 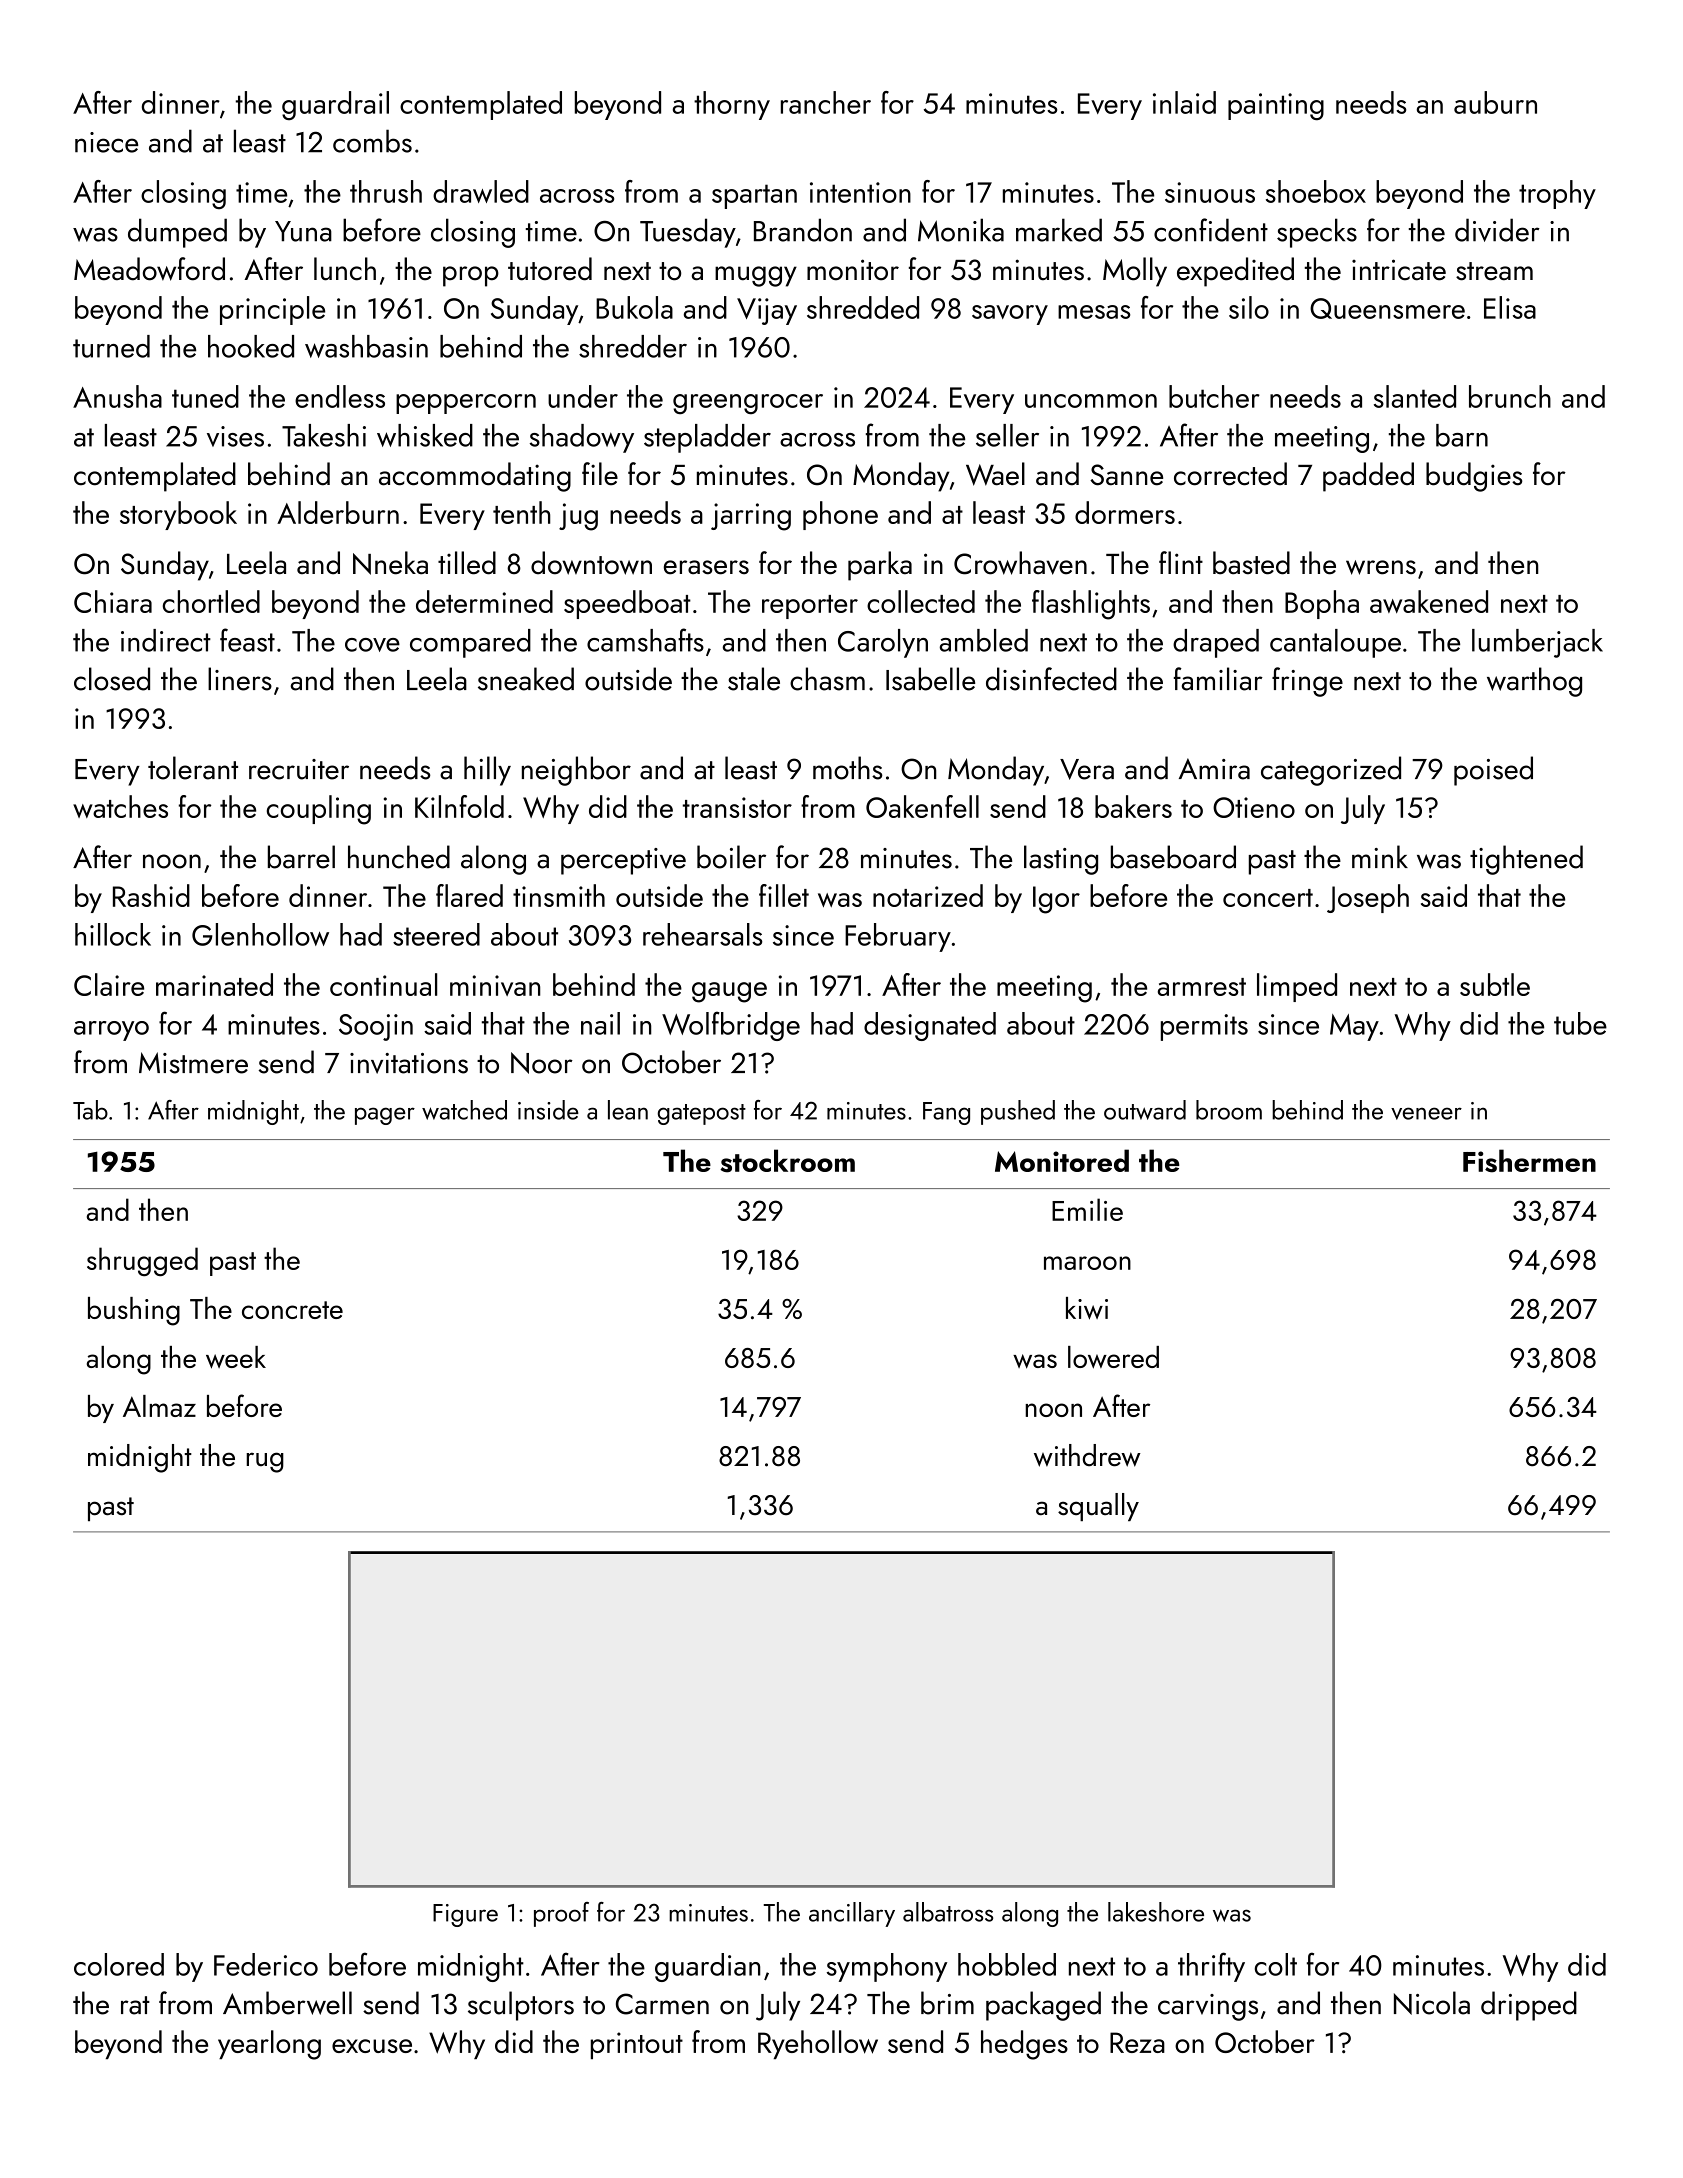 I want to click on rat, so click(x=135, y=2005).
